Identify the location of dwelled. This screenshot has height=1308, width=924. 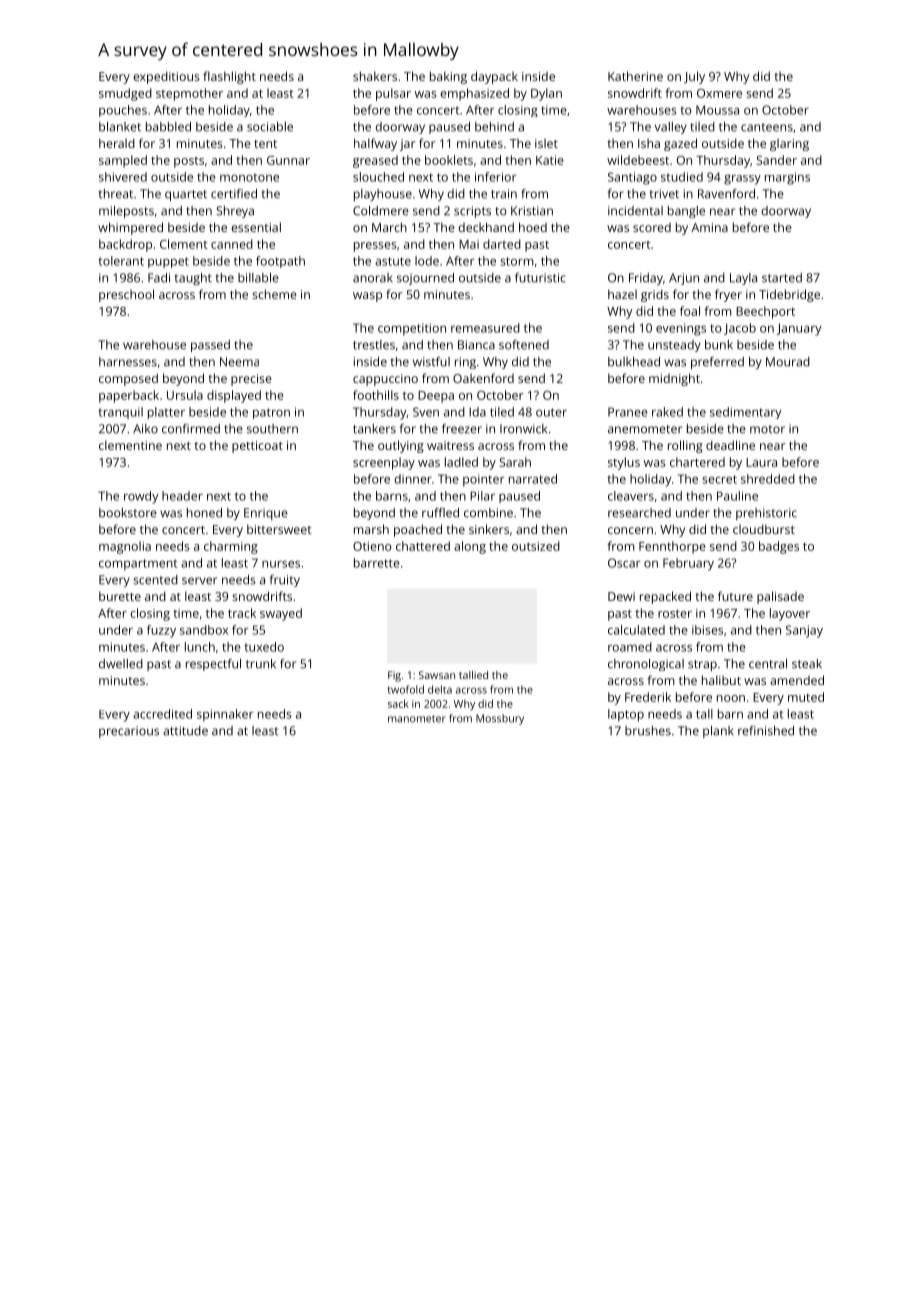
(121, 664).
